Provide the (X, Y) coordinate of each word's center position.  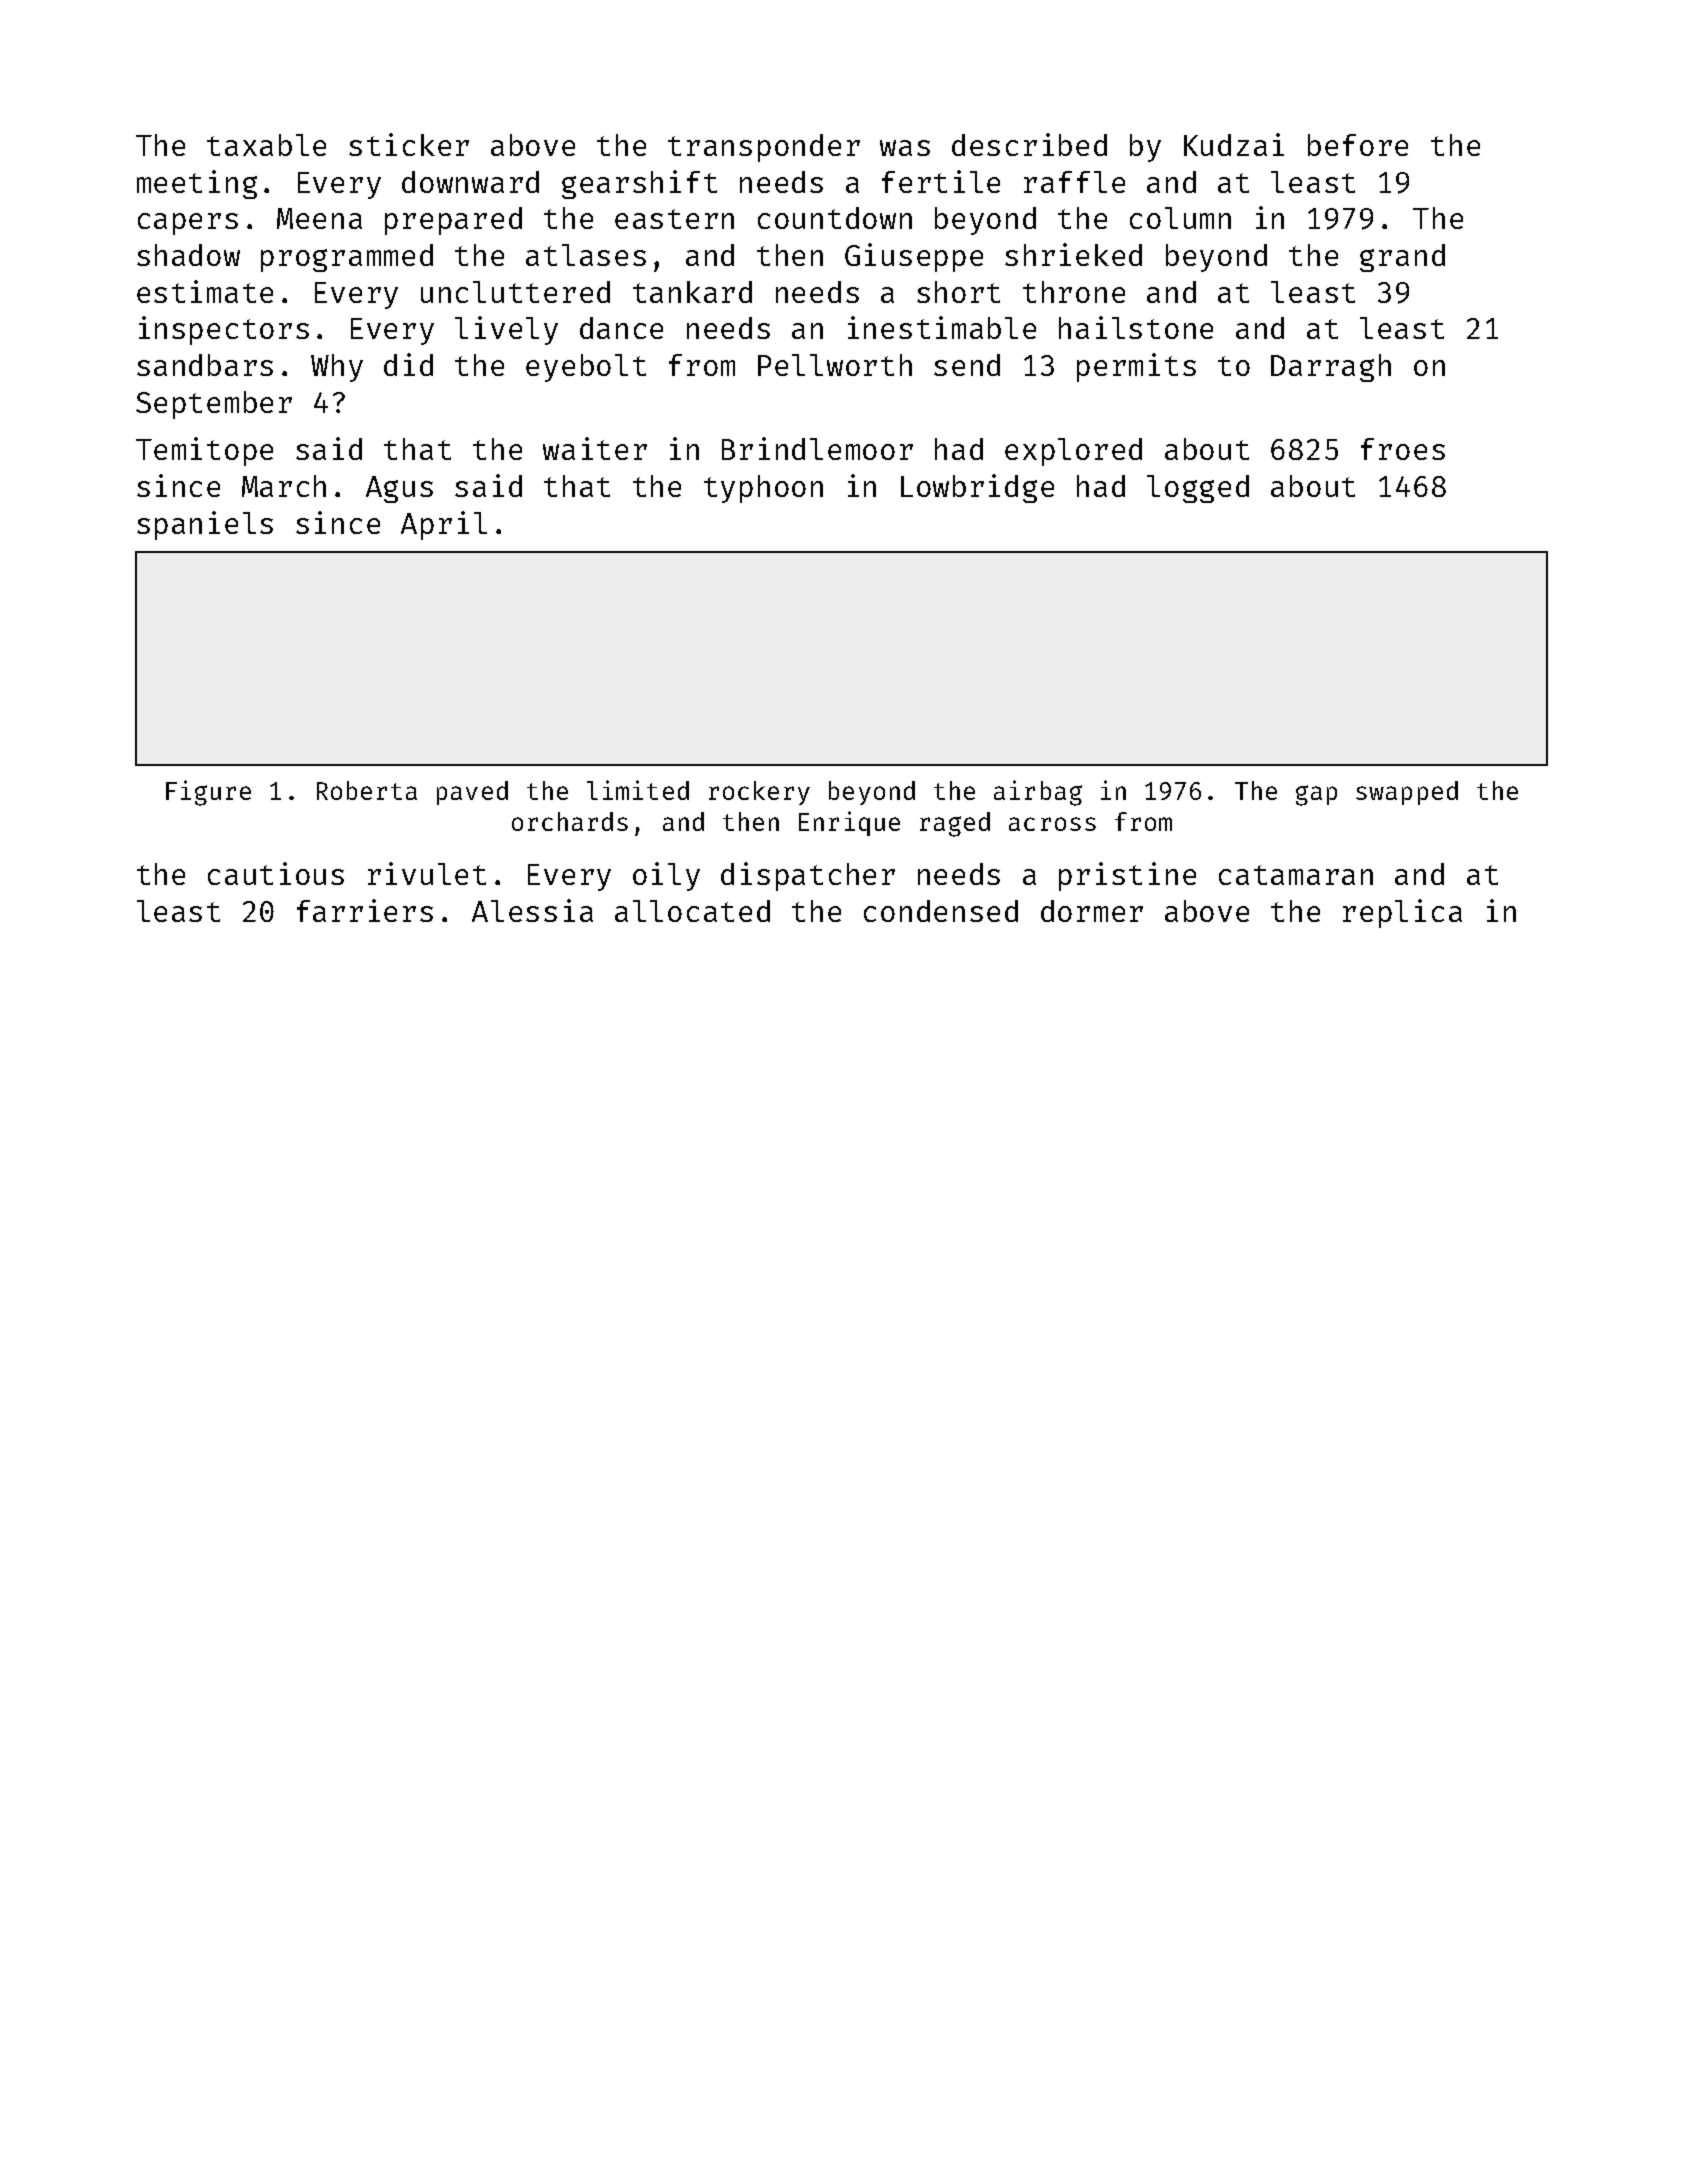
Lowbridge (977, 488)
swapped (1407, 793)
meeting (197, 184)
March (284, 486)
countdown (835, 218)
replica (1402, 913)
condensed (941, 911)
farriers (365, 910)
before (1358, 145)
